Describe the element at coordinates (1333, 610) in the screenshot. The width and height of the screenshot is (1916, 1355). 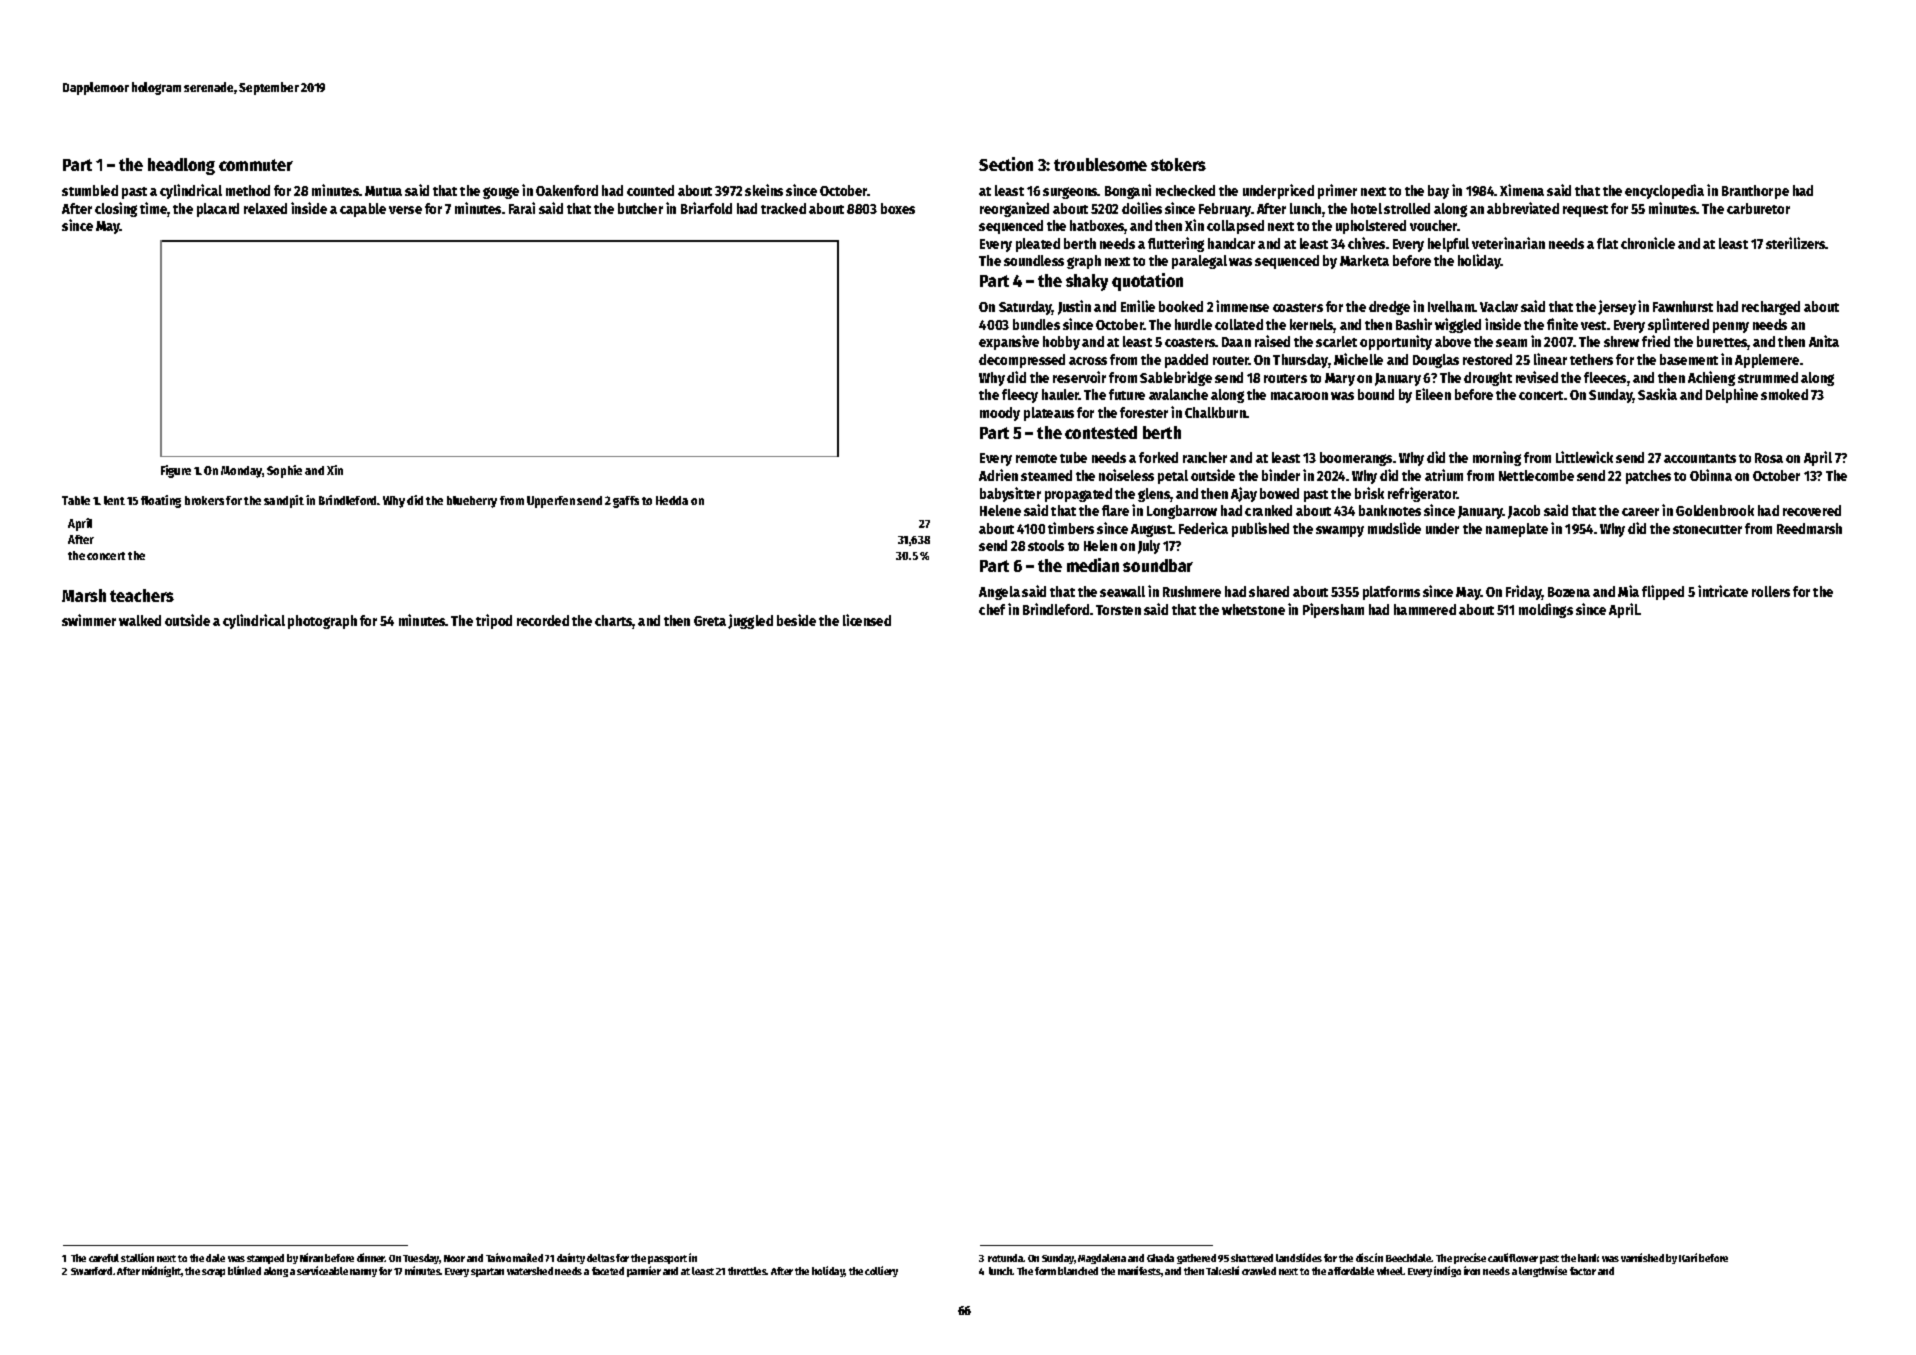
I see `Pipersham` at that location.
